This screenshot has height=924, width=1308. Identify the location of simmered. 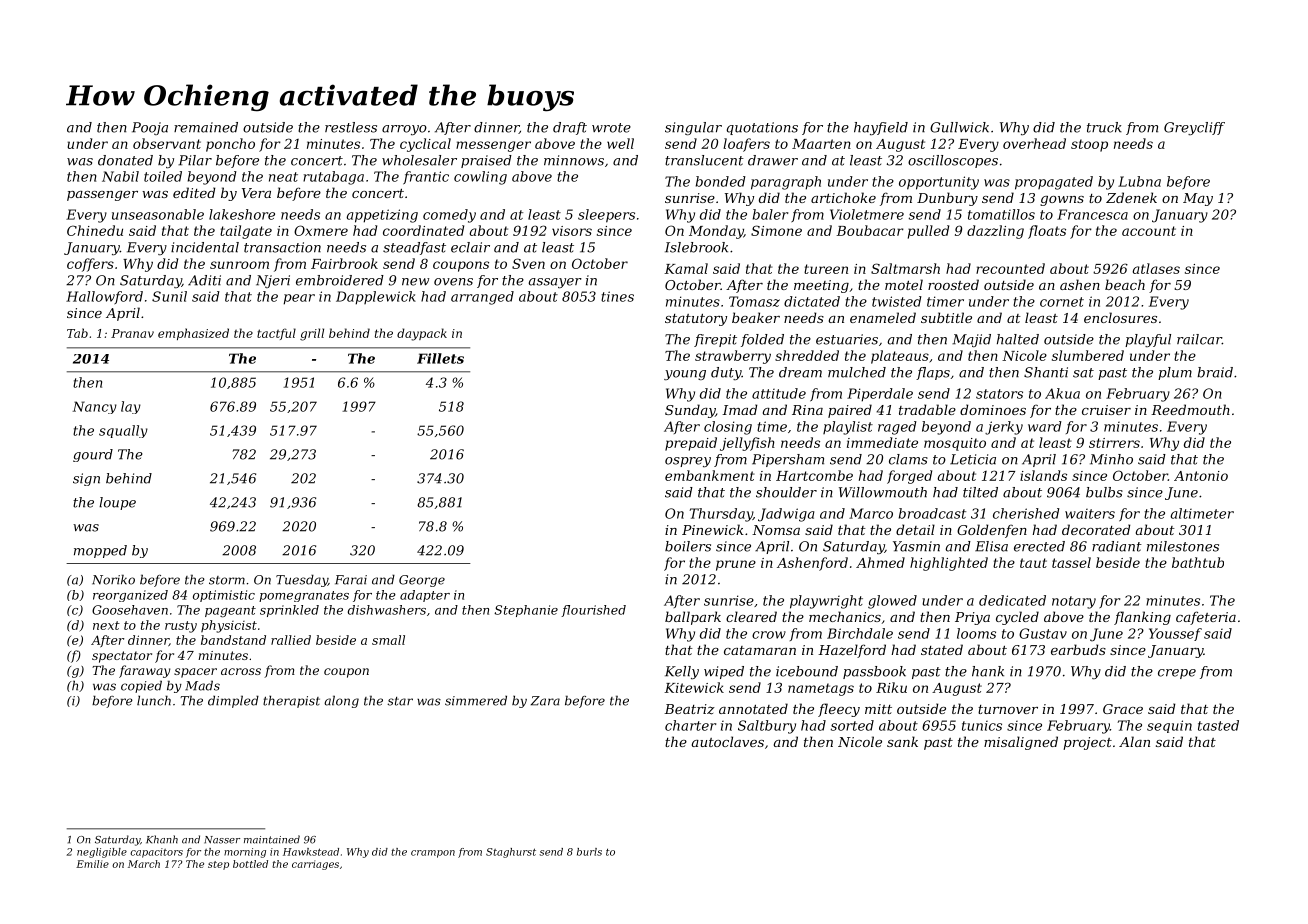
(476, 700).
